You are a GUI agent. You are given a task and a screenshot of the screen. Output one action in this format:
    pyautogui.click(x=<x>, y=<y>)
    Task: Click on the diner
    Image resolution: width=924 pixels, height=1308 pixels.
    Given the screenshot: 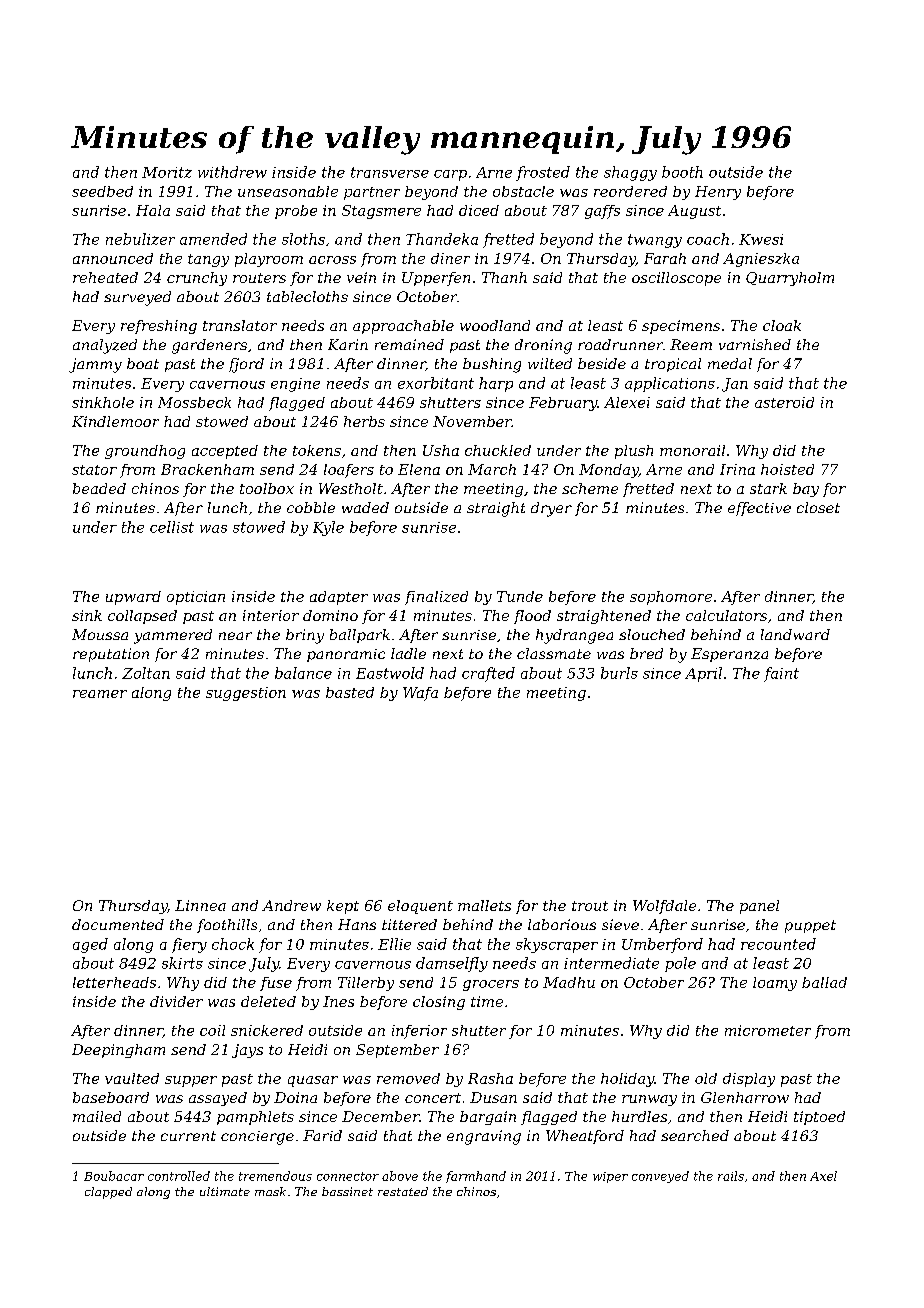 What is the action you would take?
    pyautogui.click(x=450, y=258)
